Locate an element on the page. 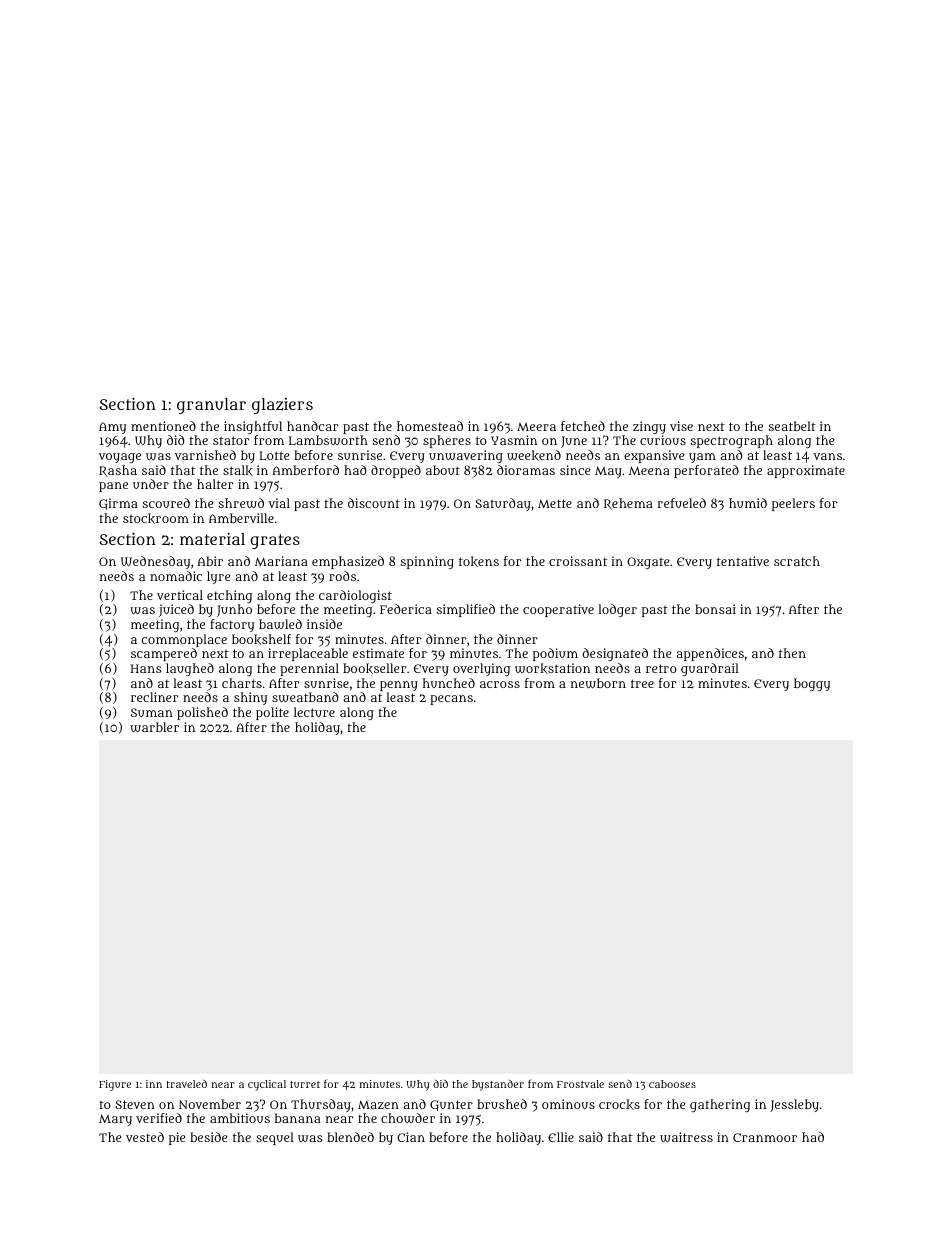  pecans is located at coordinates (451, 700).
